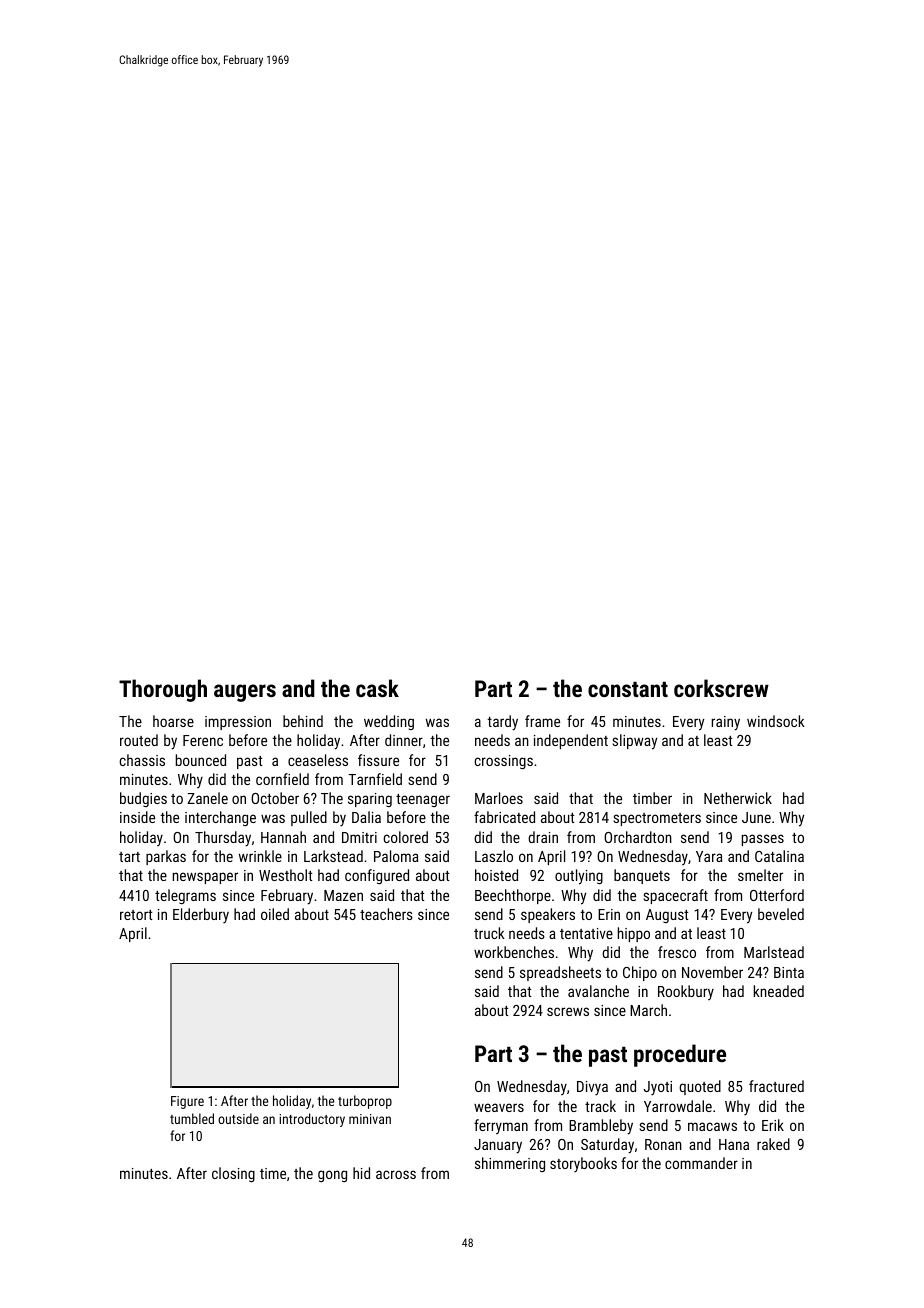 This screenshot has height=1308, width=924. Describe the element at coordinates (378, 760) in the screenshot. I see `fissure` at that location.
